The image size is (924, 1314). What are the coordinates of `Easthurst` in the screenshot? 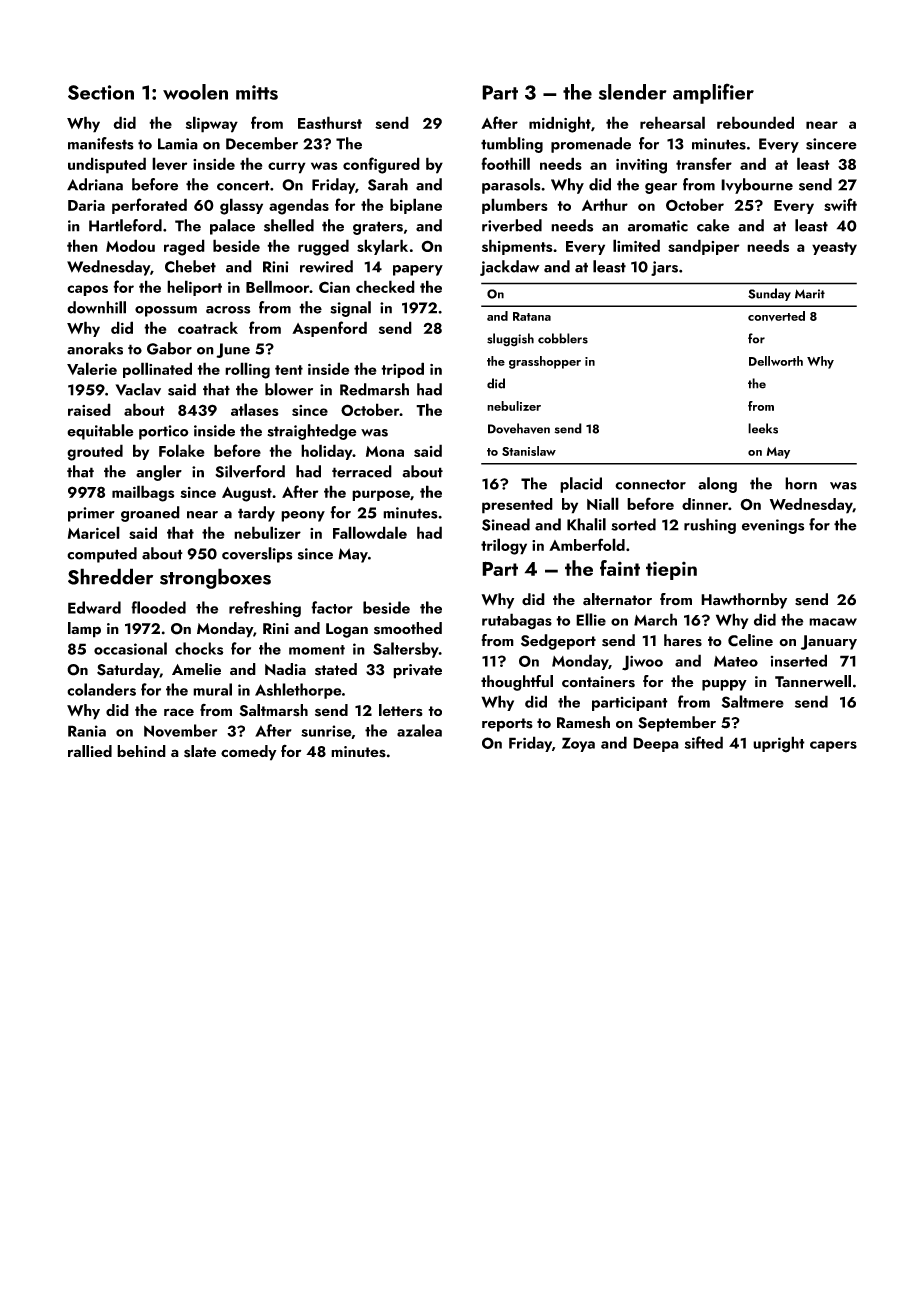 It's located at (330, 122).
